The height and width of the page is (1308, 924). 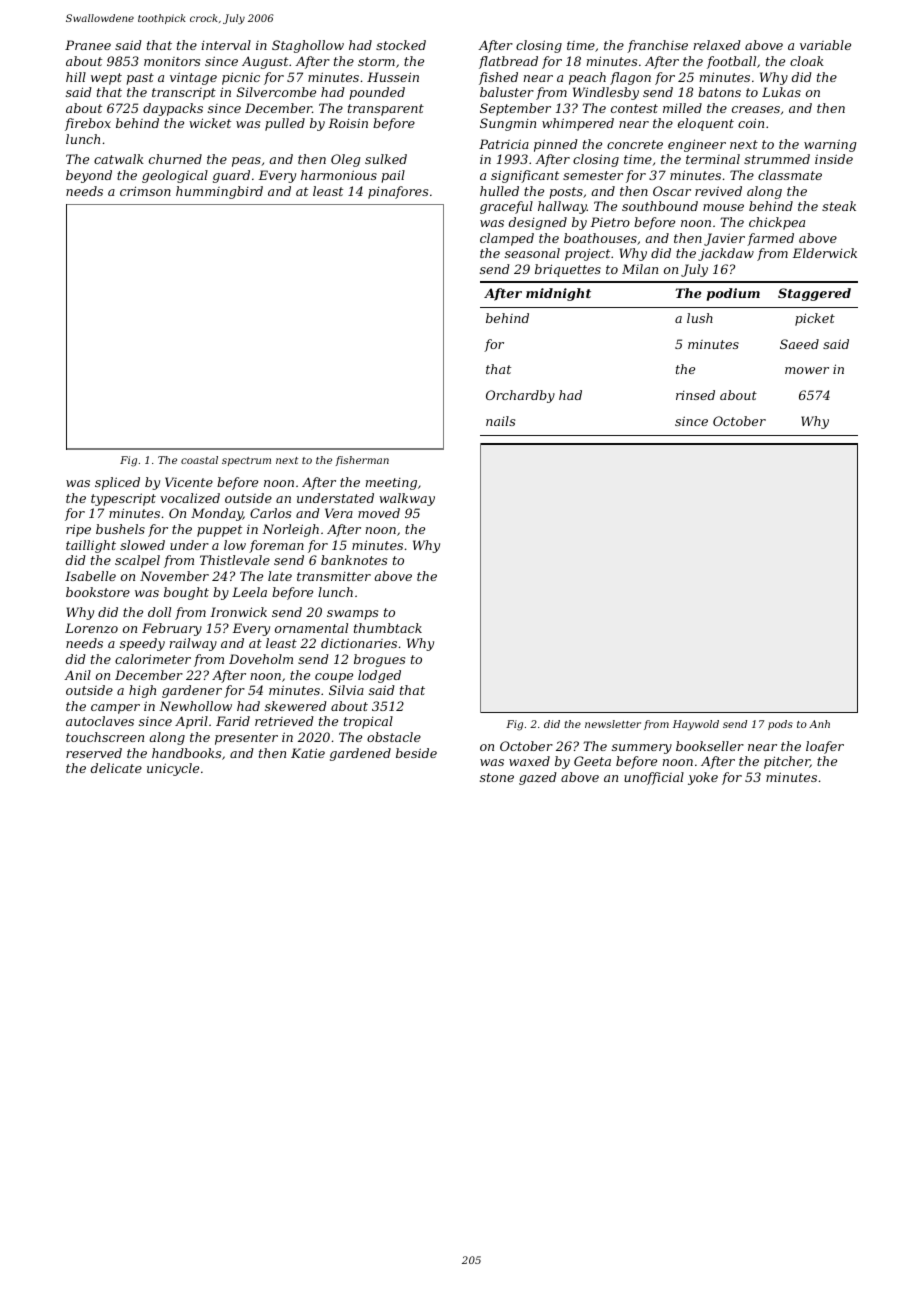 What do you see at coordinates (308, 753) in the page?
I see `Katie` at bounding box center [308, 753].
